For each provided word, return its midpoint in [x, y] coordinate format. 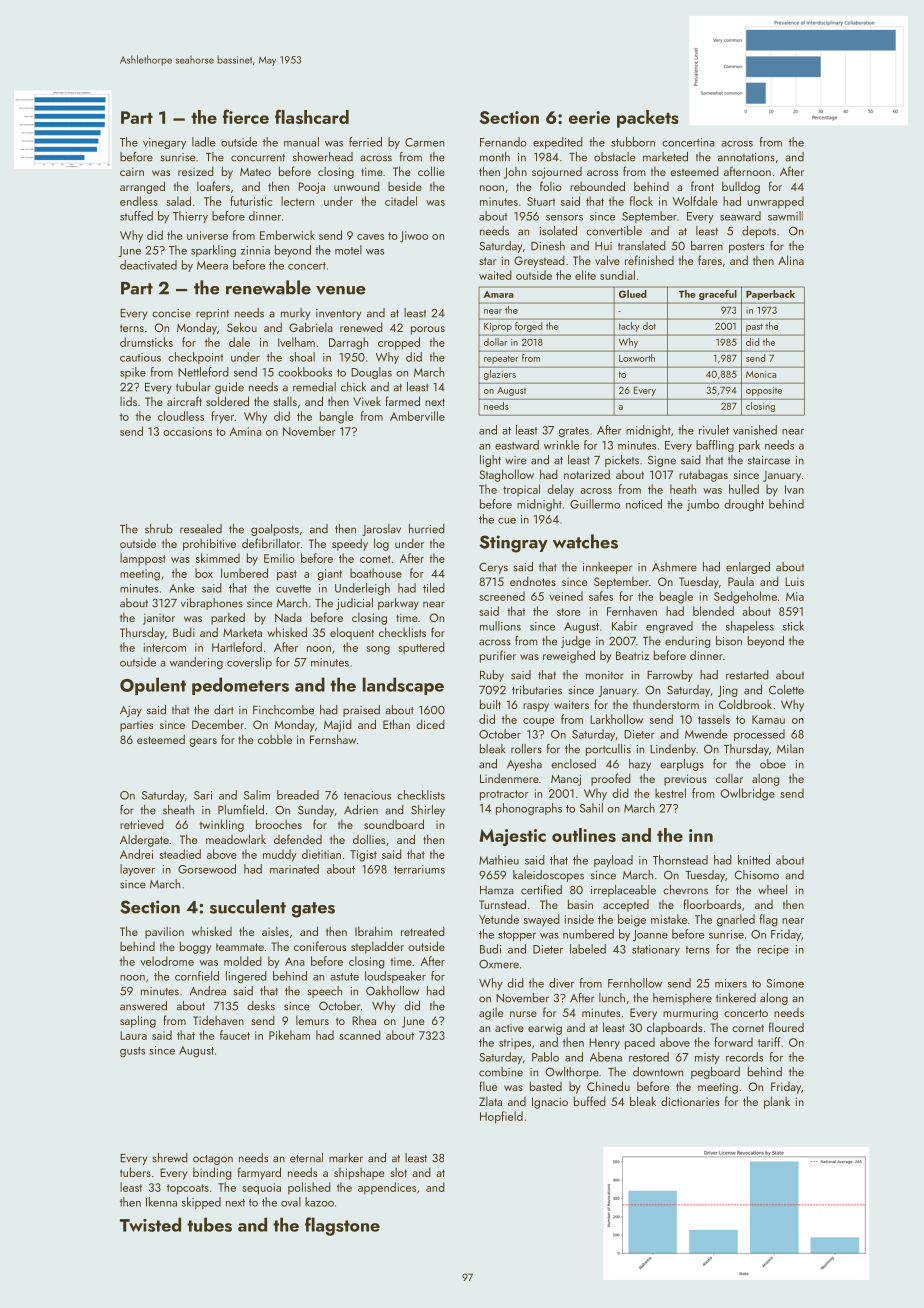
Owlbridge [748, 794]
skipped [201, 1203]
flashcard [312, 116]
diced [430, 724]
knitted [754, 860]
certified [541, 890]
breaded [298, 795]
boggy [195, 947]
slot [399, 1172]
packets [648, 119]
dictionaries [690, 1101]
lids [128, 401]
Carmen [424, 142]
